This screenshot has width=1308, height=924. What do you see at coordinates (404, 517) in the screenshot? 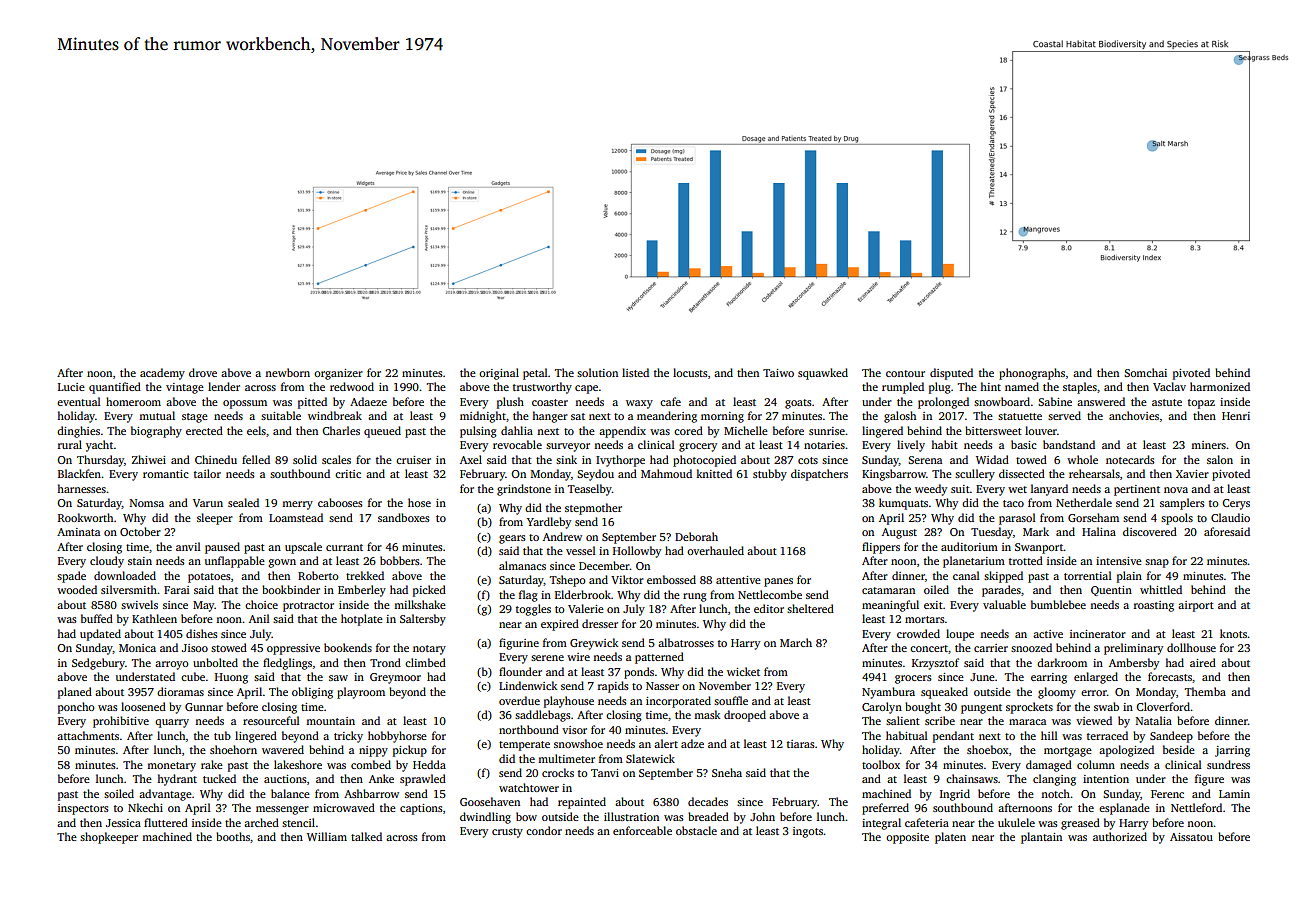
I see `sandboxes` at bounding box center [404, 517].
